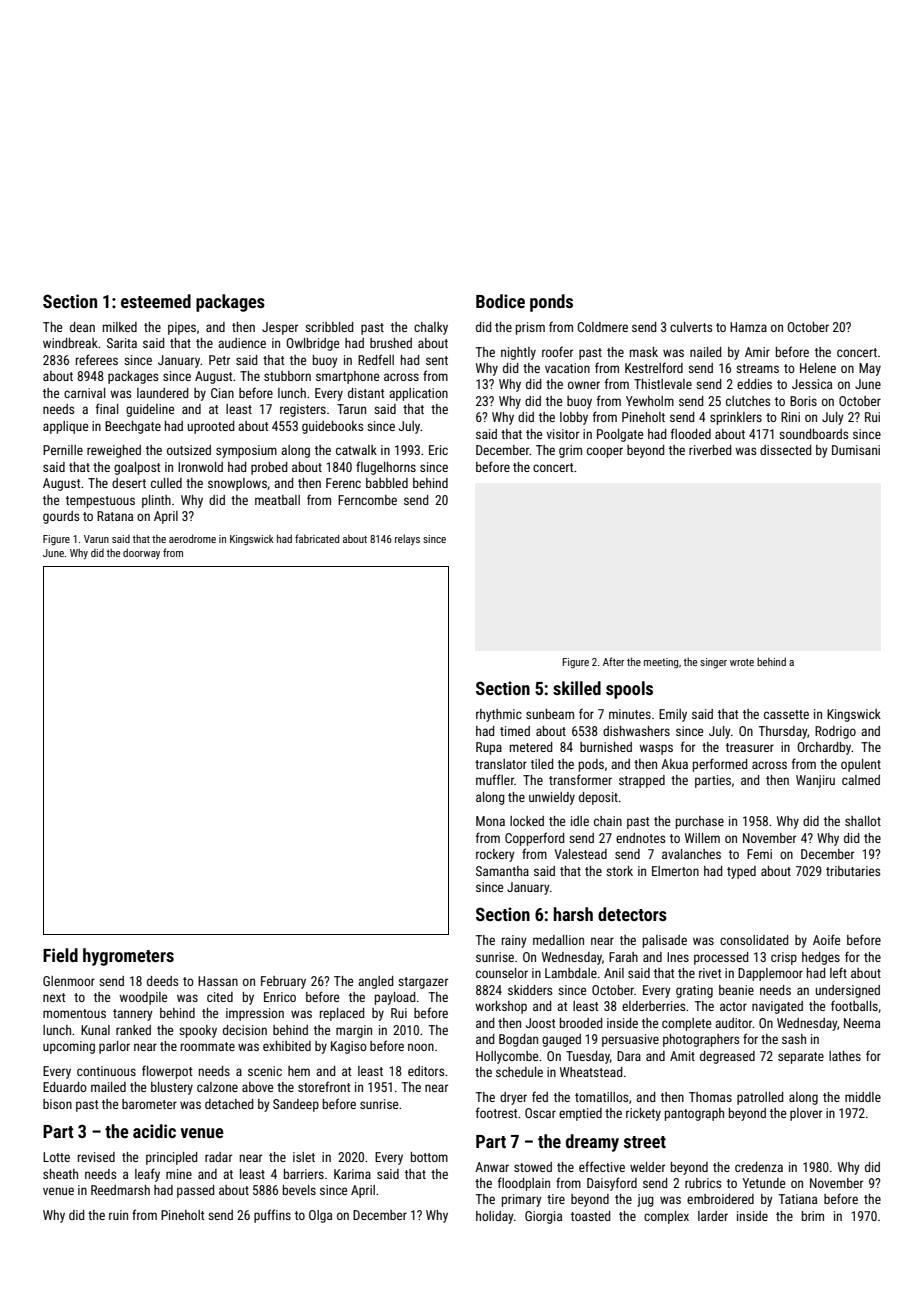 This page has height=1308, width=924. I want to click on Mona, so click(490, 821).
